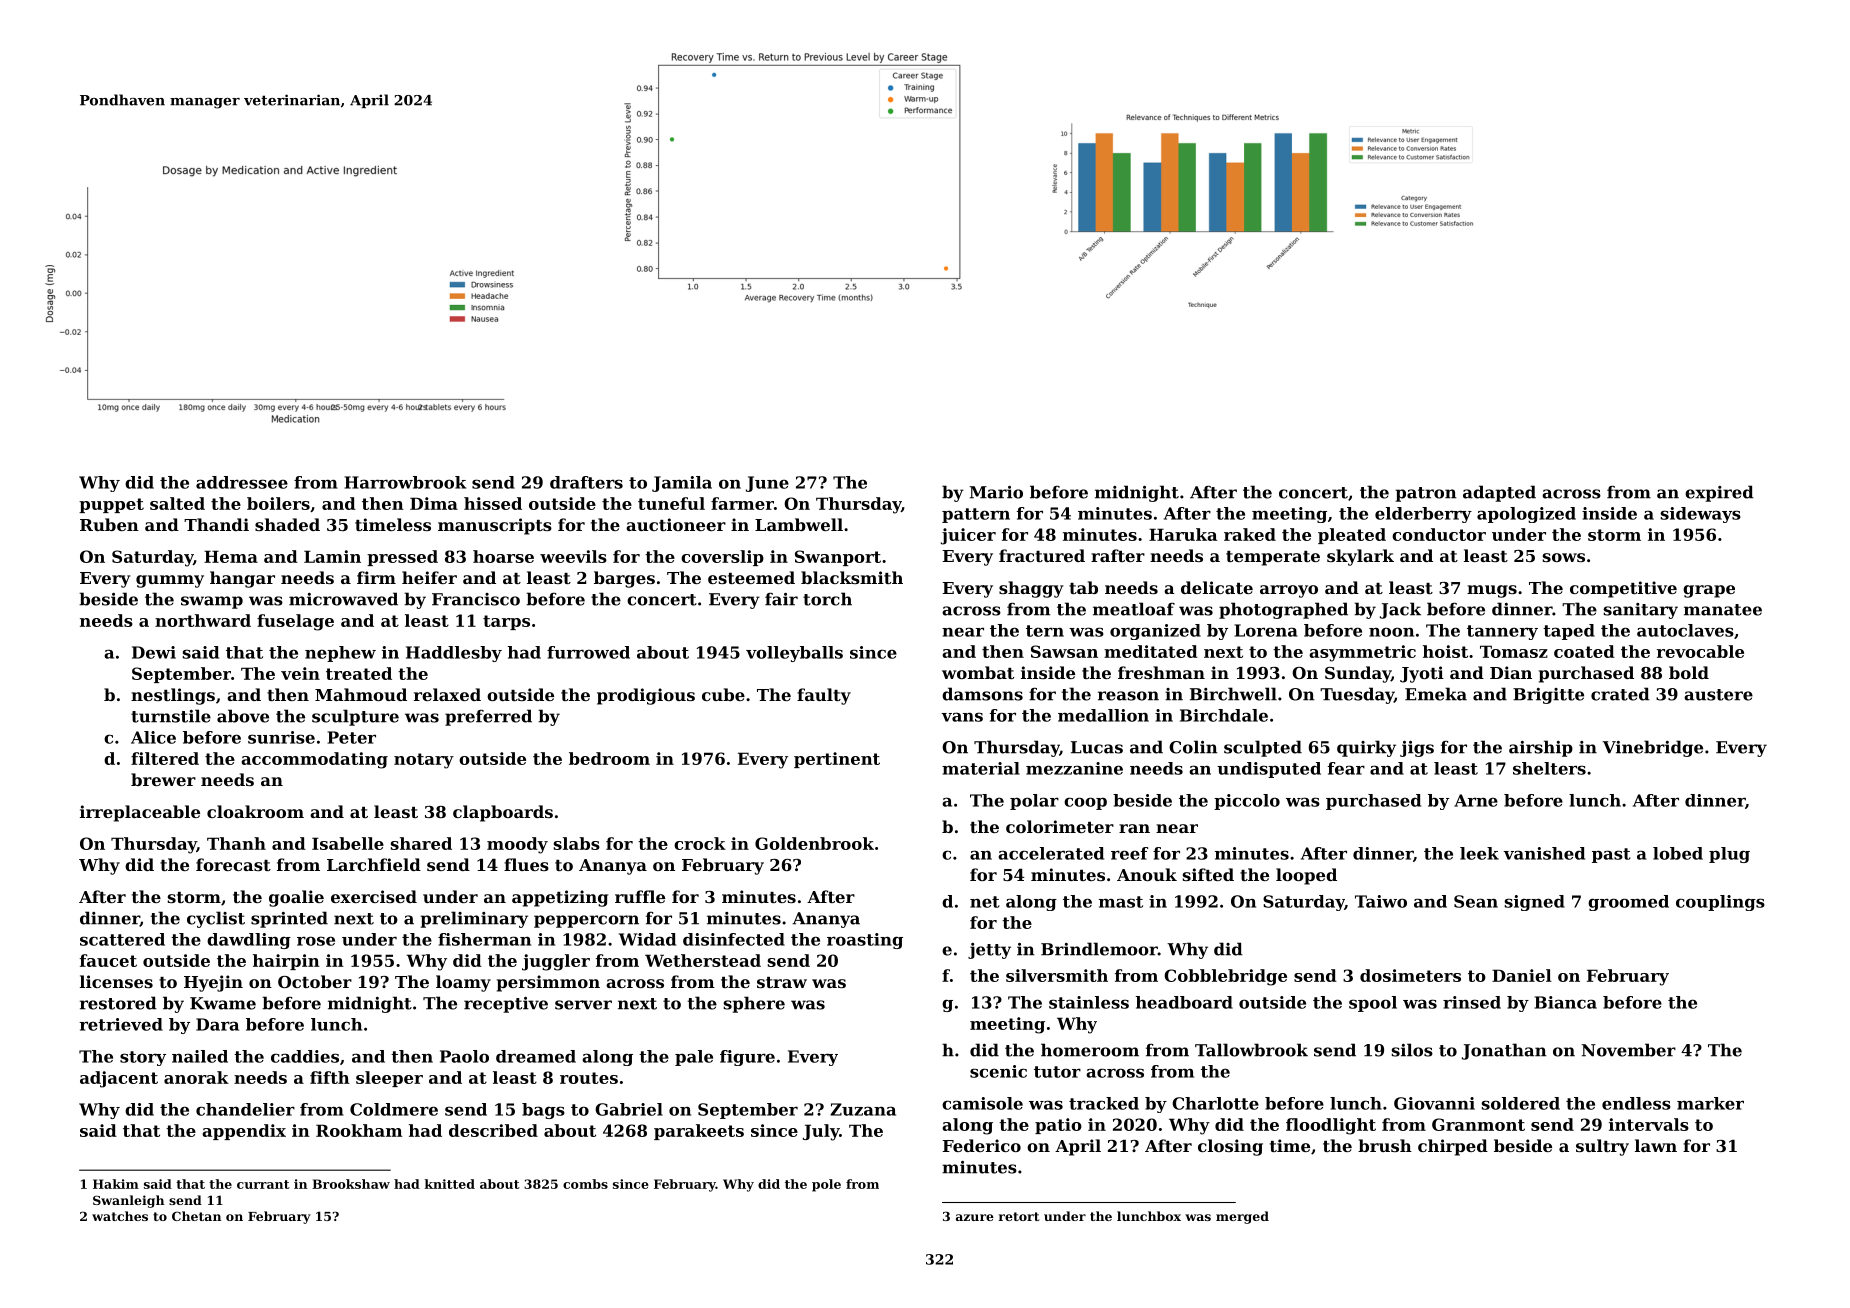 The height and width of the image is (1308, 1850). What do you see at coordinates (450, 1184) in the image?
I see `knitted` at bounding box center [450, 1184].
